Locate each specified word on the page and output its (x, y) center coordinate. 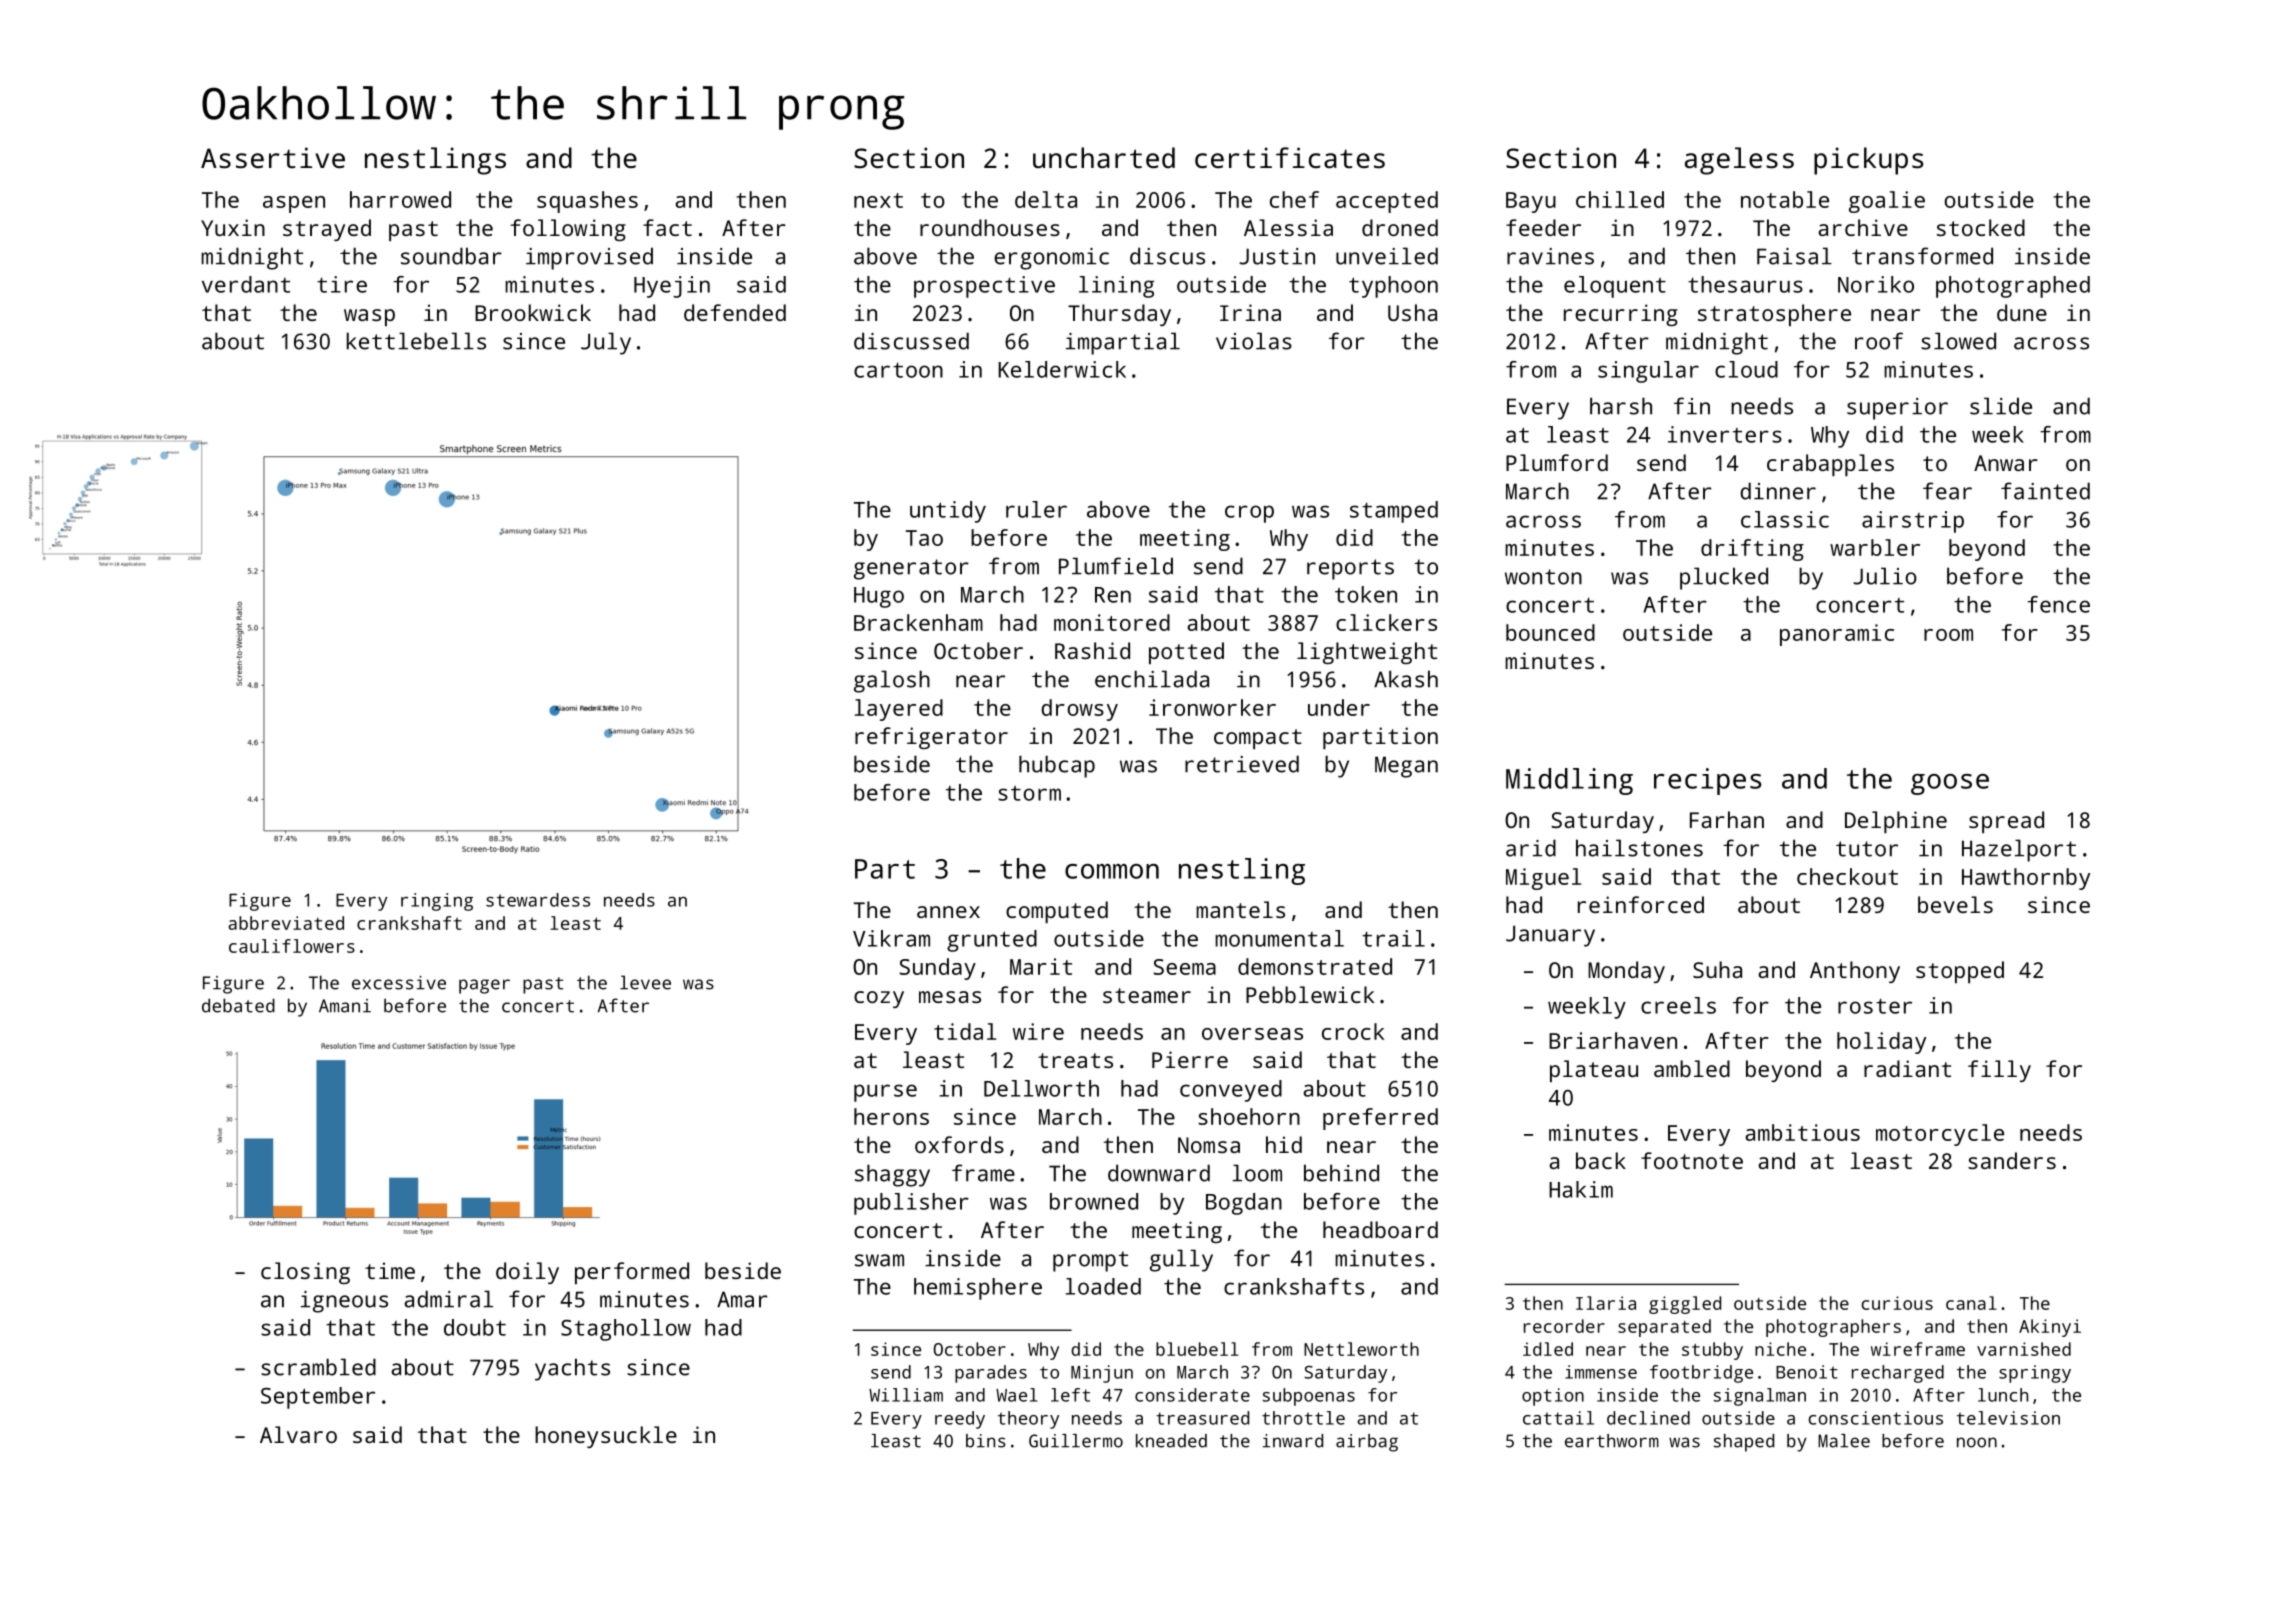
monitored (1112, 622)
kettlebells (416, 341)
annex (948, 912)
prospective (984, 287)
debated (238, 1005)
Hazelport (2019, 850)
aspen (294, 204)
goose (1950, 784)
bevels (1955, 904)
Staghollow (626, 1330)
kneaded (1171, 1441)
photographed (2013, 287)
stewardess (538, 900)
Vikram (891, 938)
